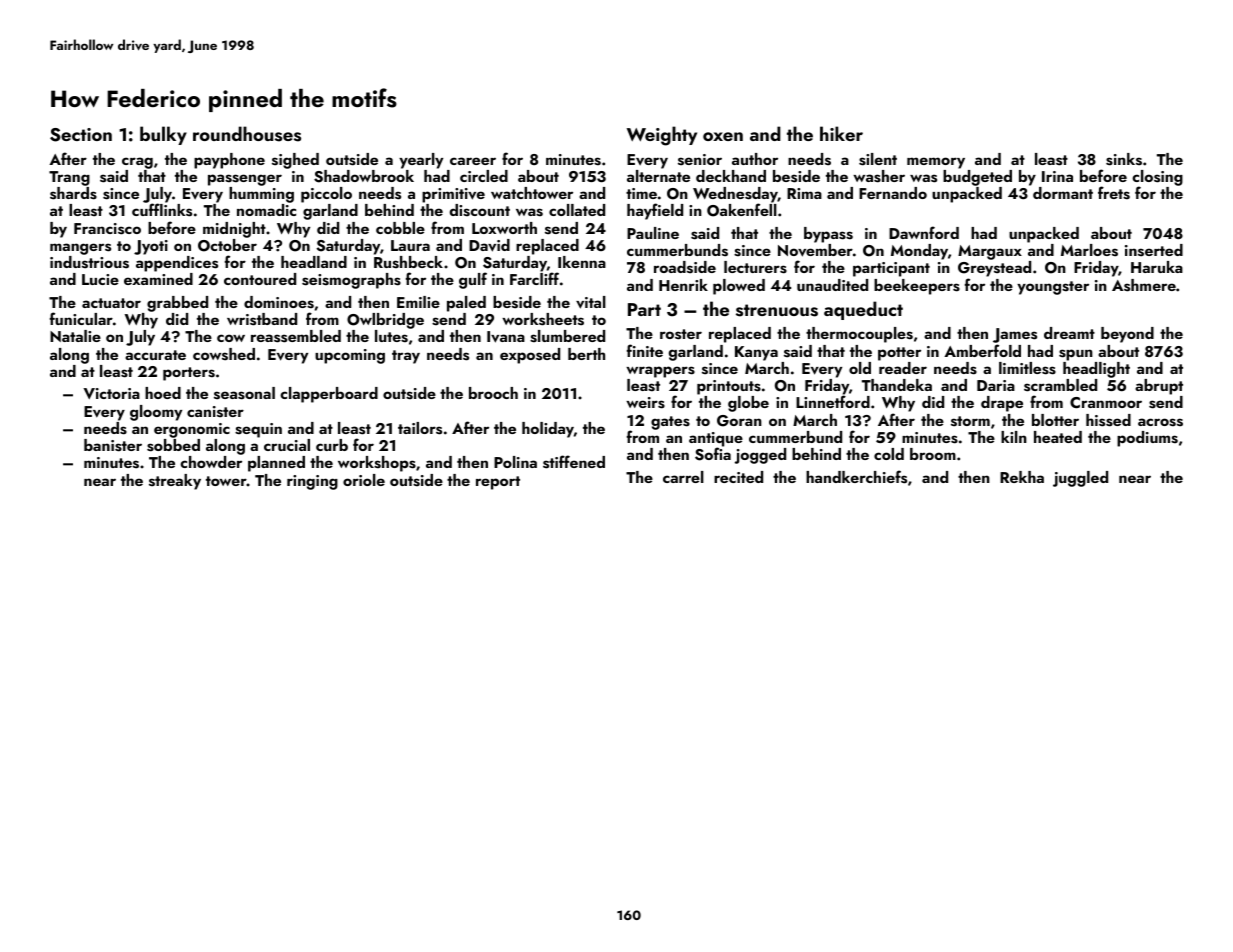 Image resolution: width=1233 pixels, height=952 pixels. What do you see at coordinates (312, 482) in the screenshot?
I see `ringing` at bounding box center [312, 482].
